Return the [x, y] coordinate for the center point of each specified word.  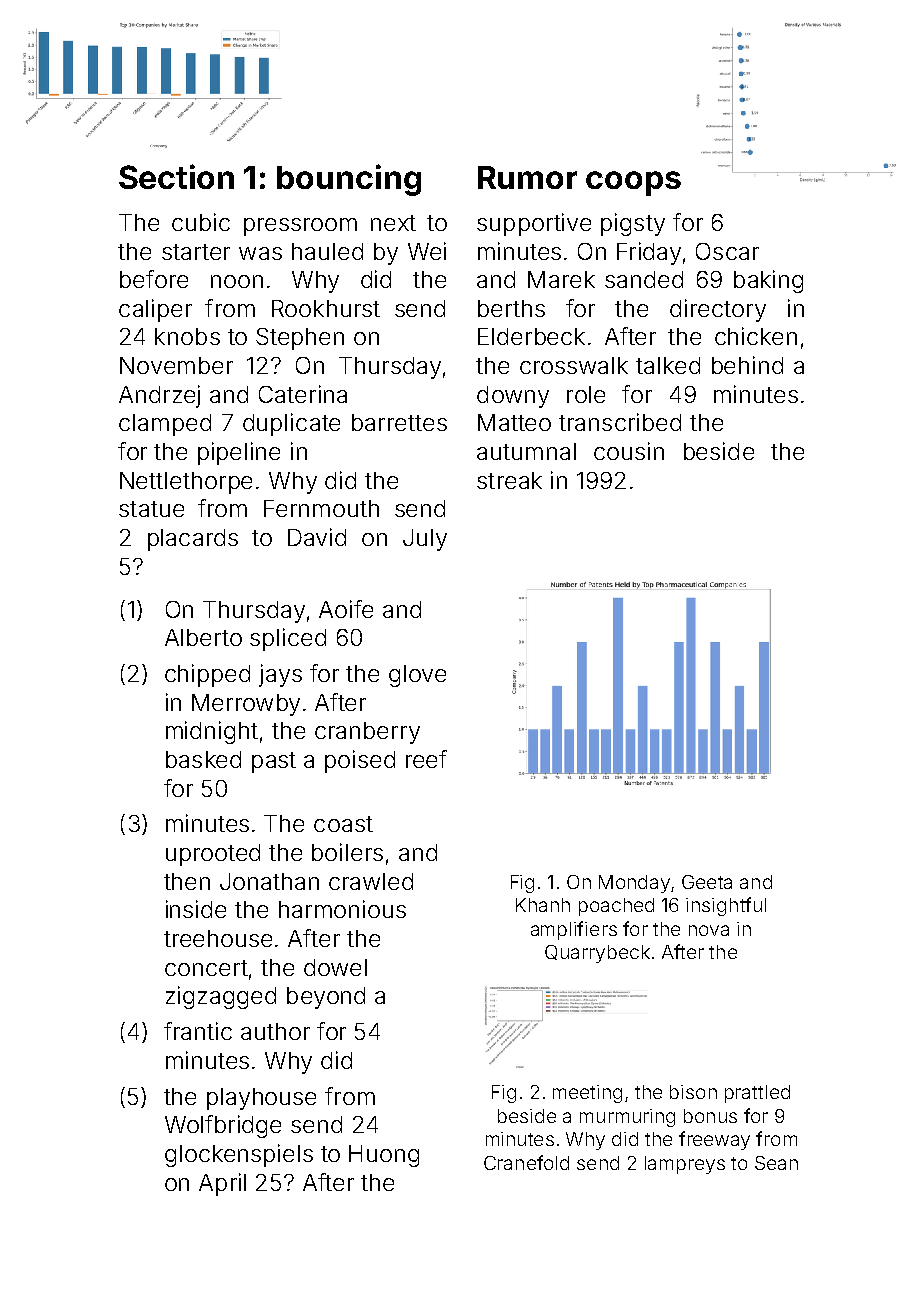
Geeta [707, 882]
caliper [155, 310]
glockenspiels [239, 1155]
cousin [629, 451]
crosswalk [574, 365]
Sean [776, 1163]
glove [417, 676]
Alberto [203, 637]
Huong [384, 1156]
